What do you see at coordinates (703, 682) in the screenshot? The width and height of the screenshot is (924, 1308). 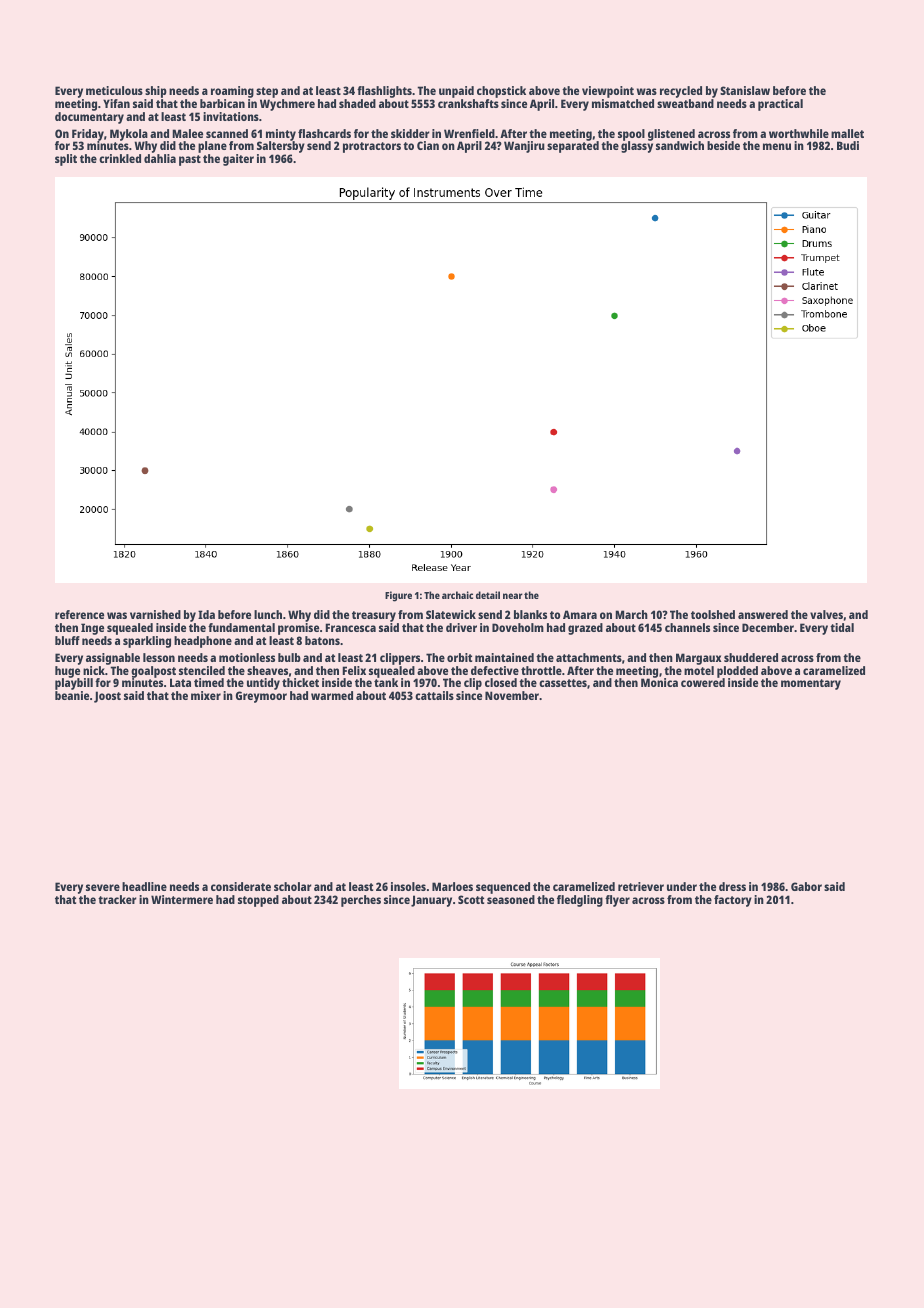 I see `cowered` at bounding box center [703, 682].
